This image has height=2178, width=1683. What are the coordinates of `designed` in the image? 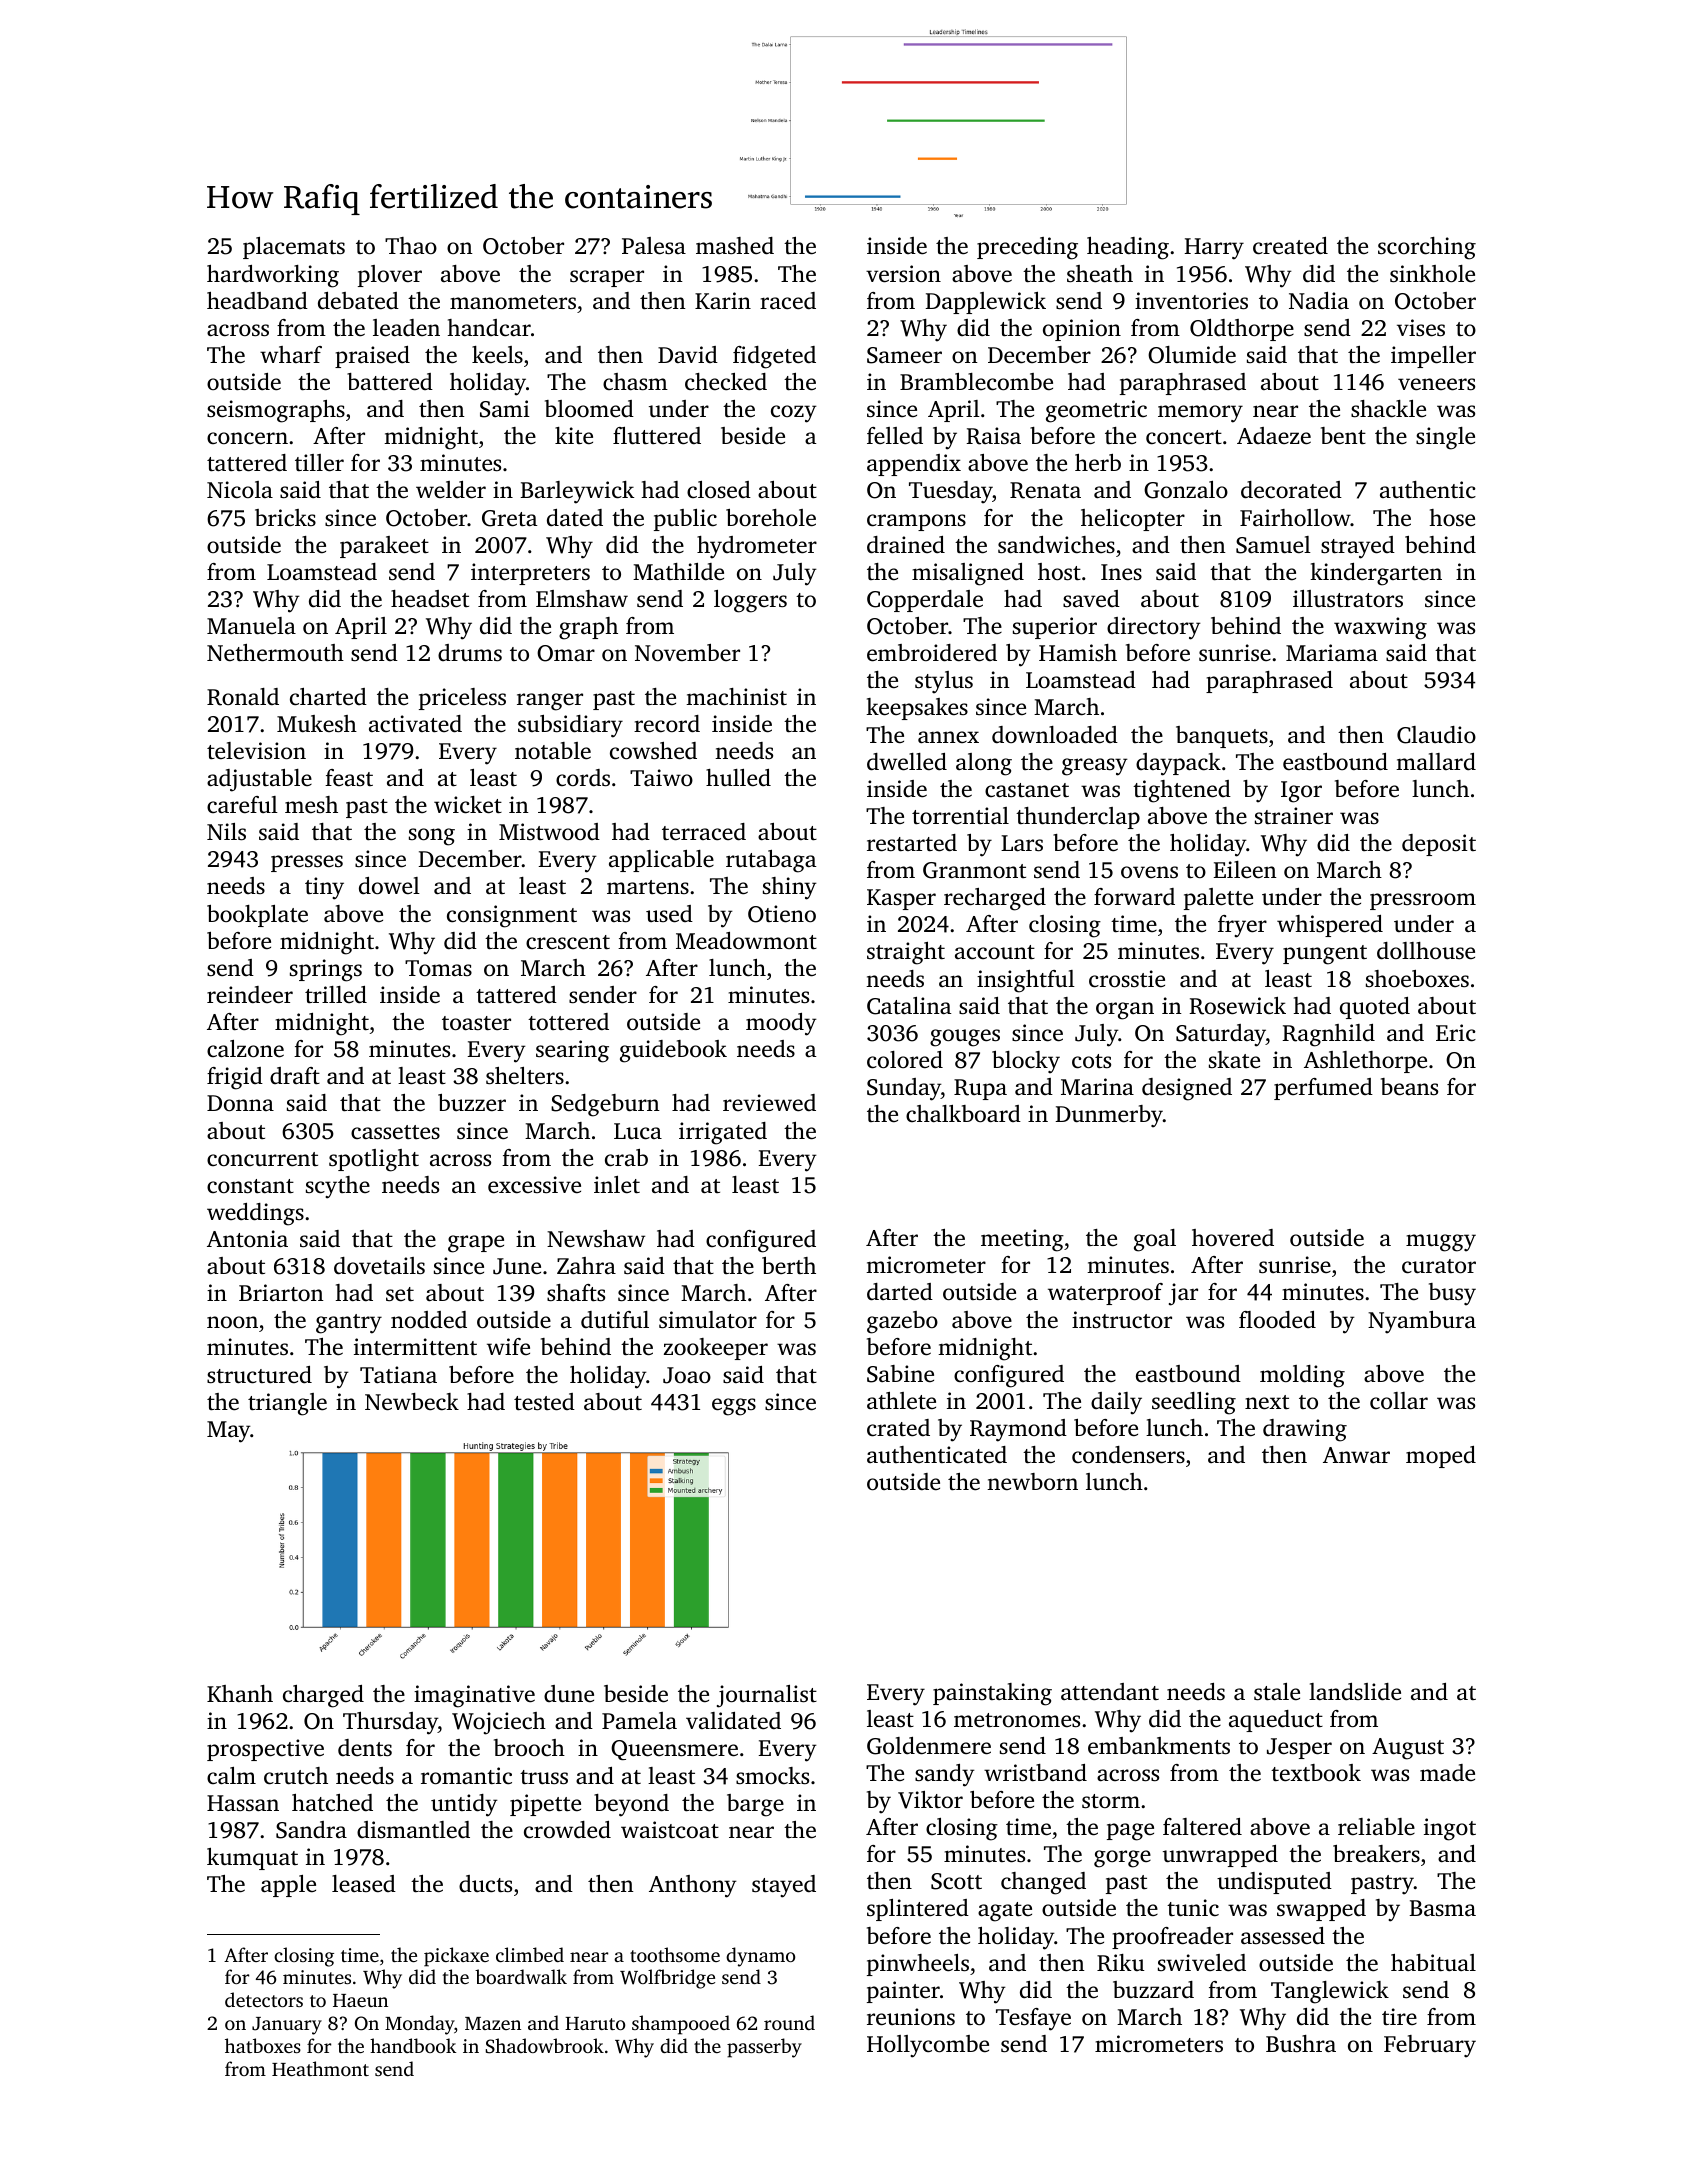 It's located at (1187, 1089).
